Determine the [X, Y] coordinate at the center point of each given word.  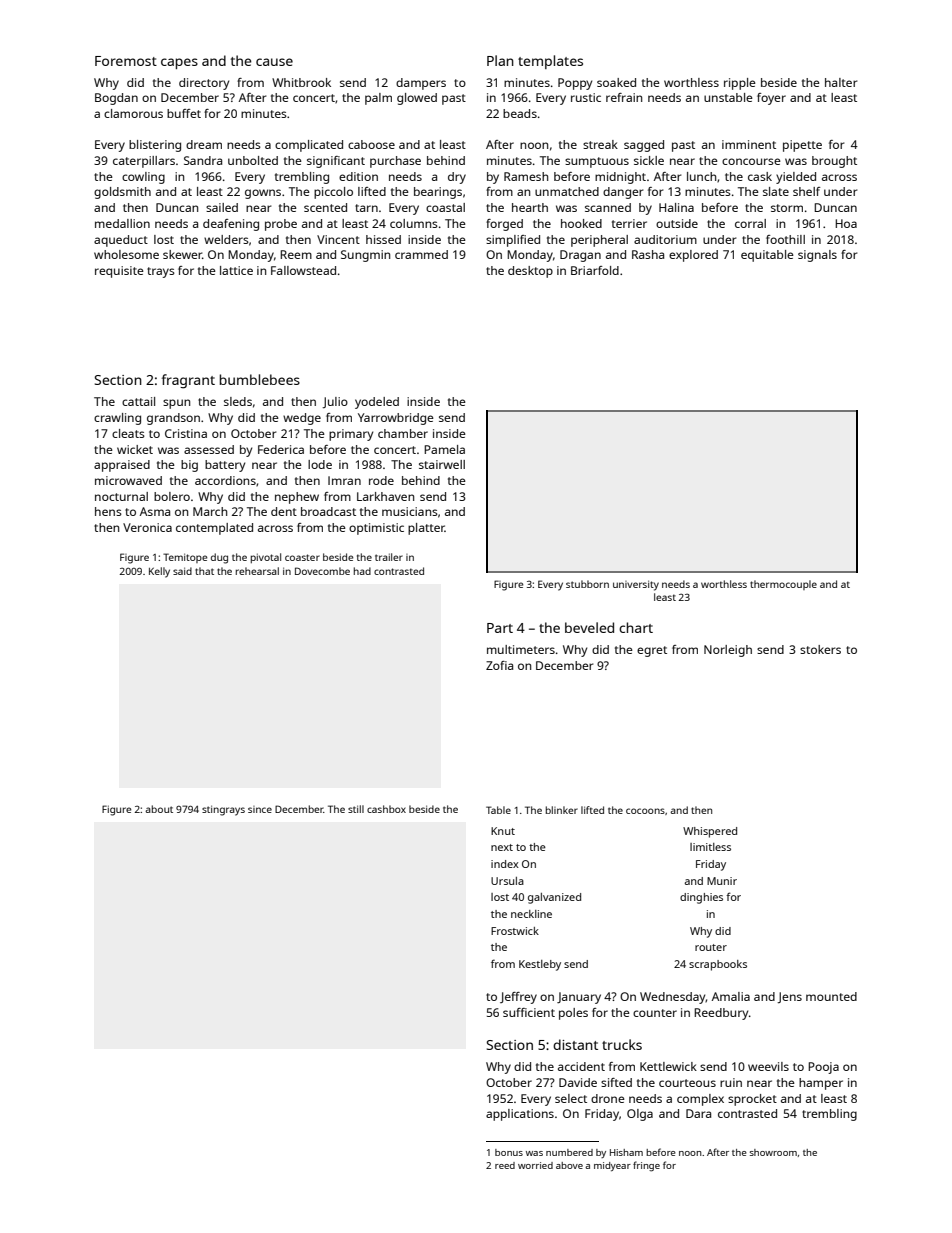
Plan [500, 60]
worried [535, 1165]
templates [550, 62]
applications [520, 1115]
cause [274, 62]
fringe [646, 1166]
